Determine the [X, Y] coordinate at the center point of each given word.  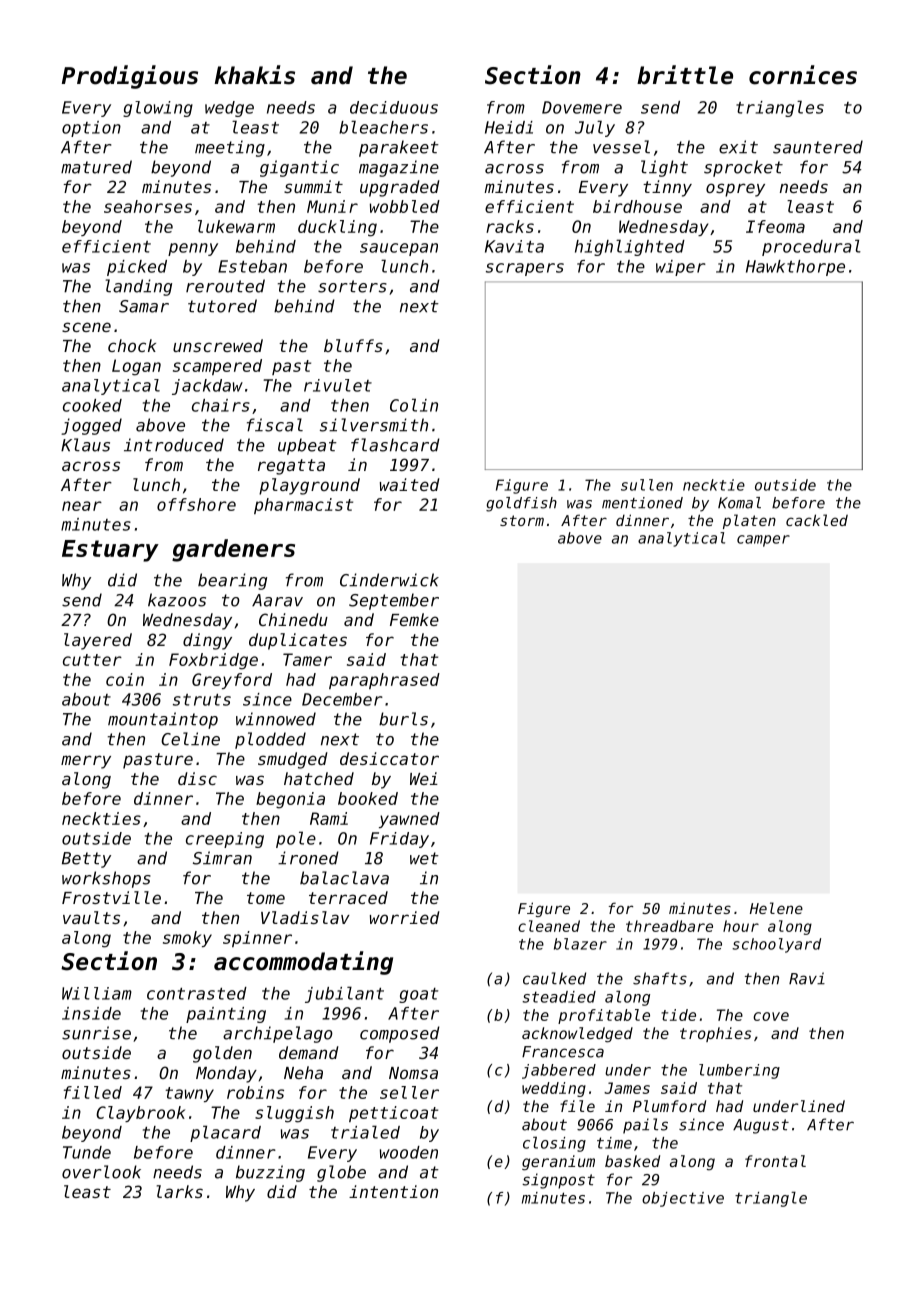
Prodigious [130, 77]
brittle [685, 75]
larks [180, 1191]
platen [749, 521]
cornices [803, 75]
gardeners [233, 550]
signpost [558, 1181]
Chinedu [293, 619]
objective [683, 1199]
